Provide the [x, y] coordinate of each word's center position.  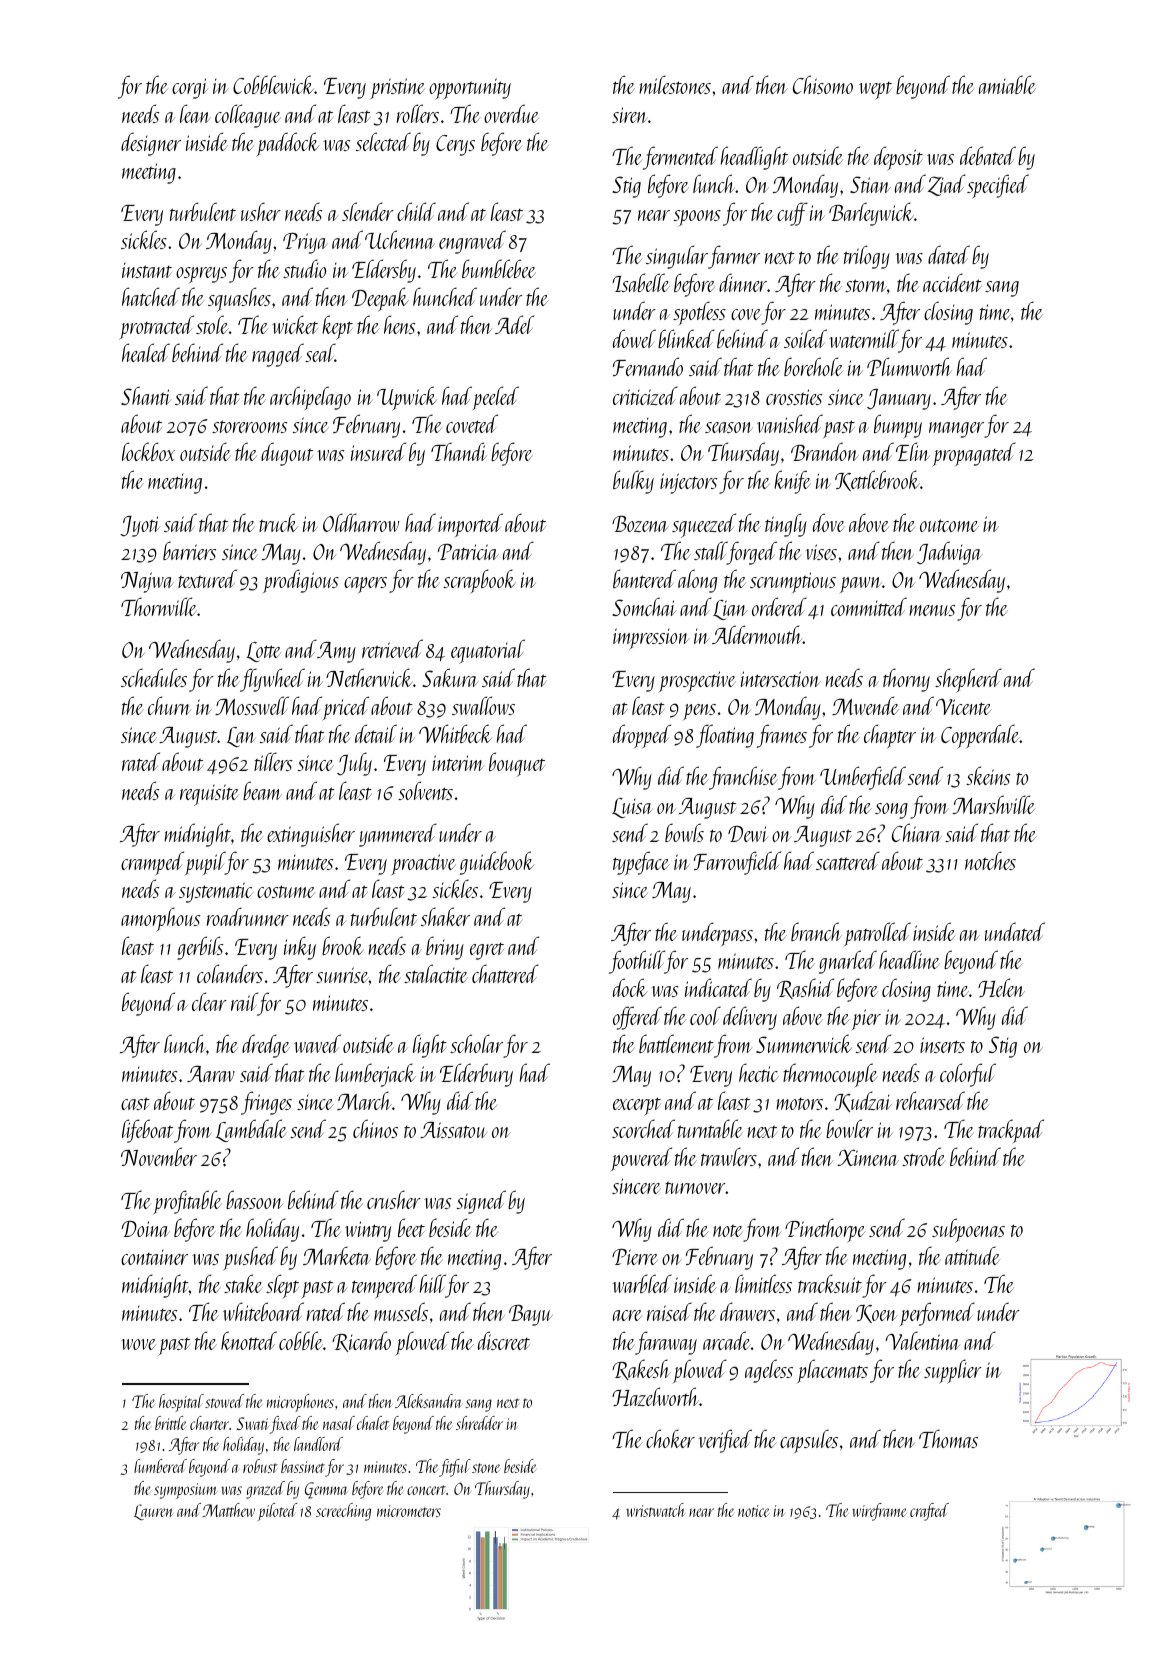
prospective [697, 681]
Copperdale [980, 736]
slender [368, 211]
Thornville [159, 606]
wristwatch [655, 1510]
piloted [278, 1512]
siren [630, 115]
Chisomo [823, 84]
